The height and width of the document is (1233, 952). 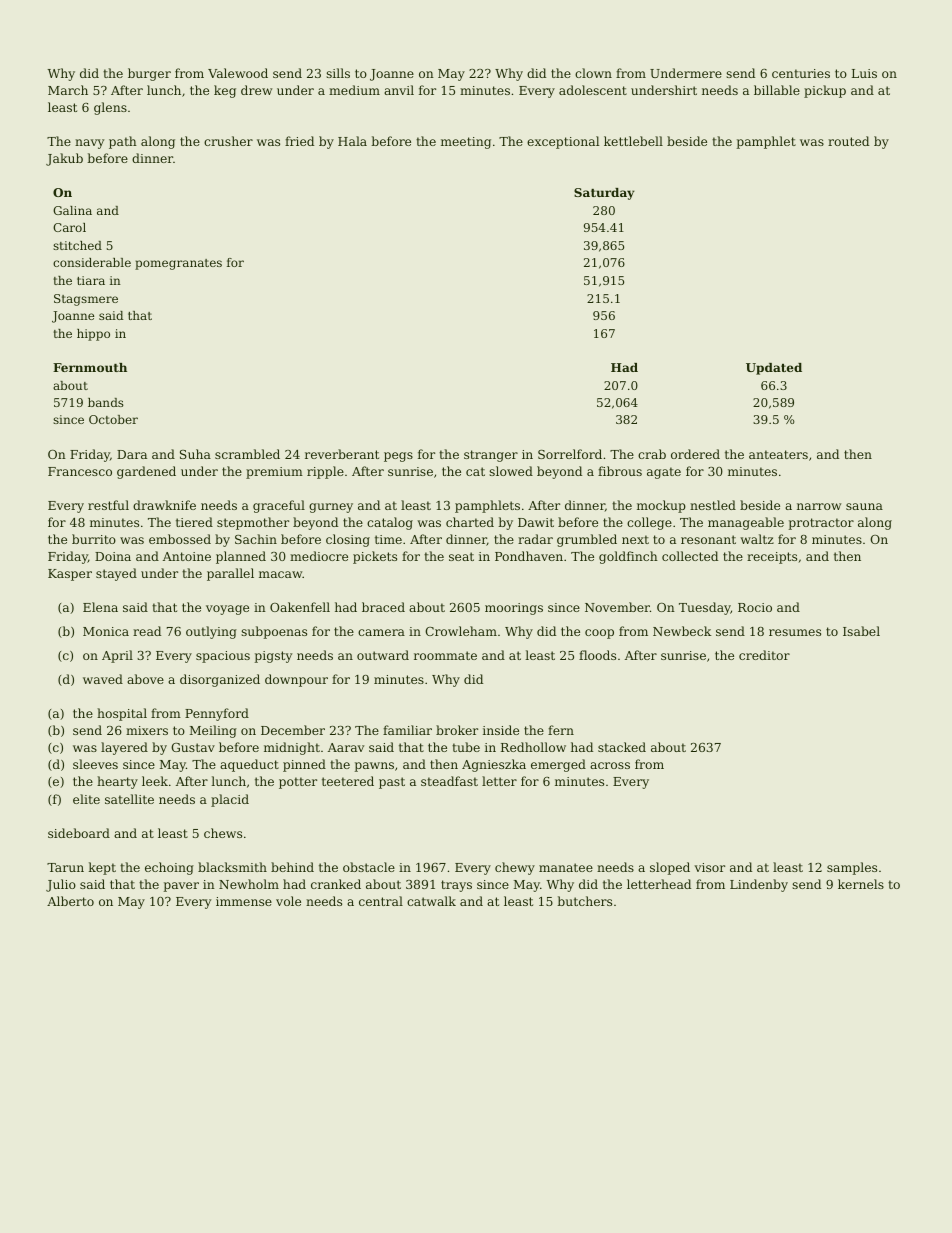 What do you see at coordinates (593, 73) in the document?
I see `clown` at bounding box center [593, 73].
